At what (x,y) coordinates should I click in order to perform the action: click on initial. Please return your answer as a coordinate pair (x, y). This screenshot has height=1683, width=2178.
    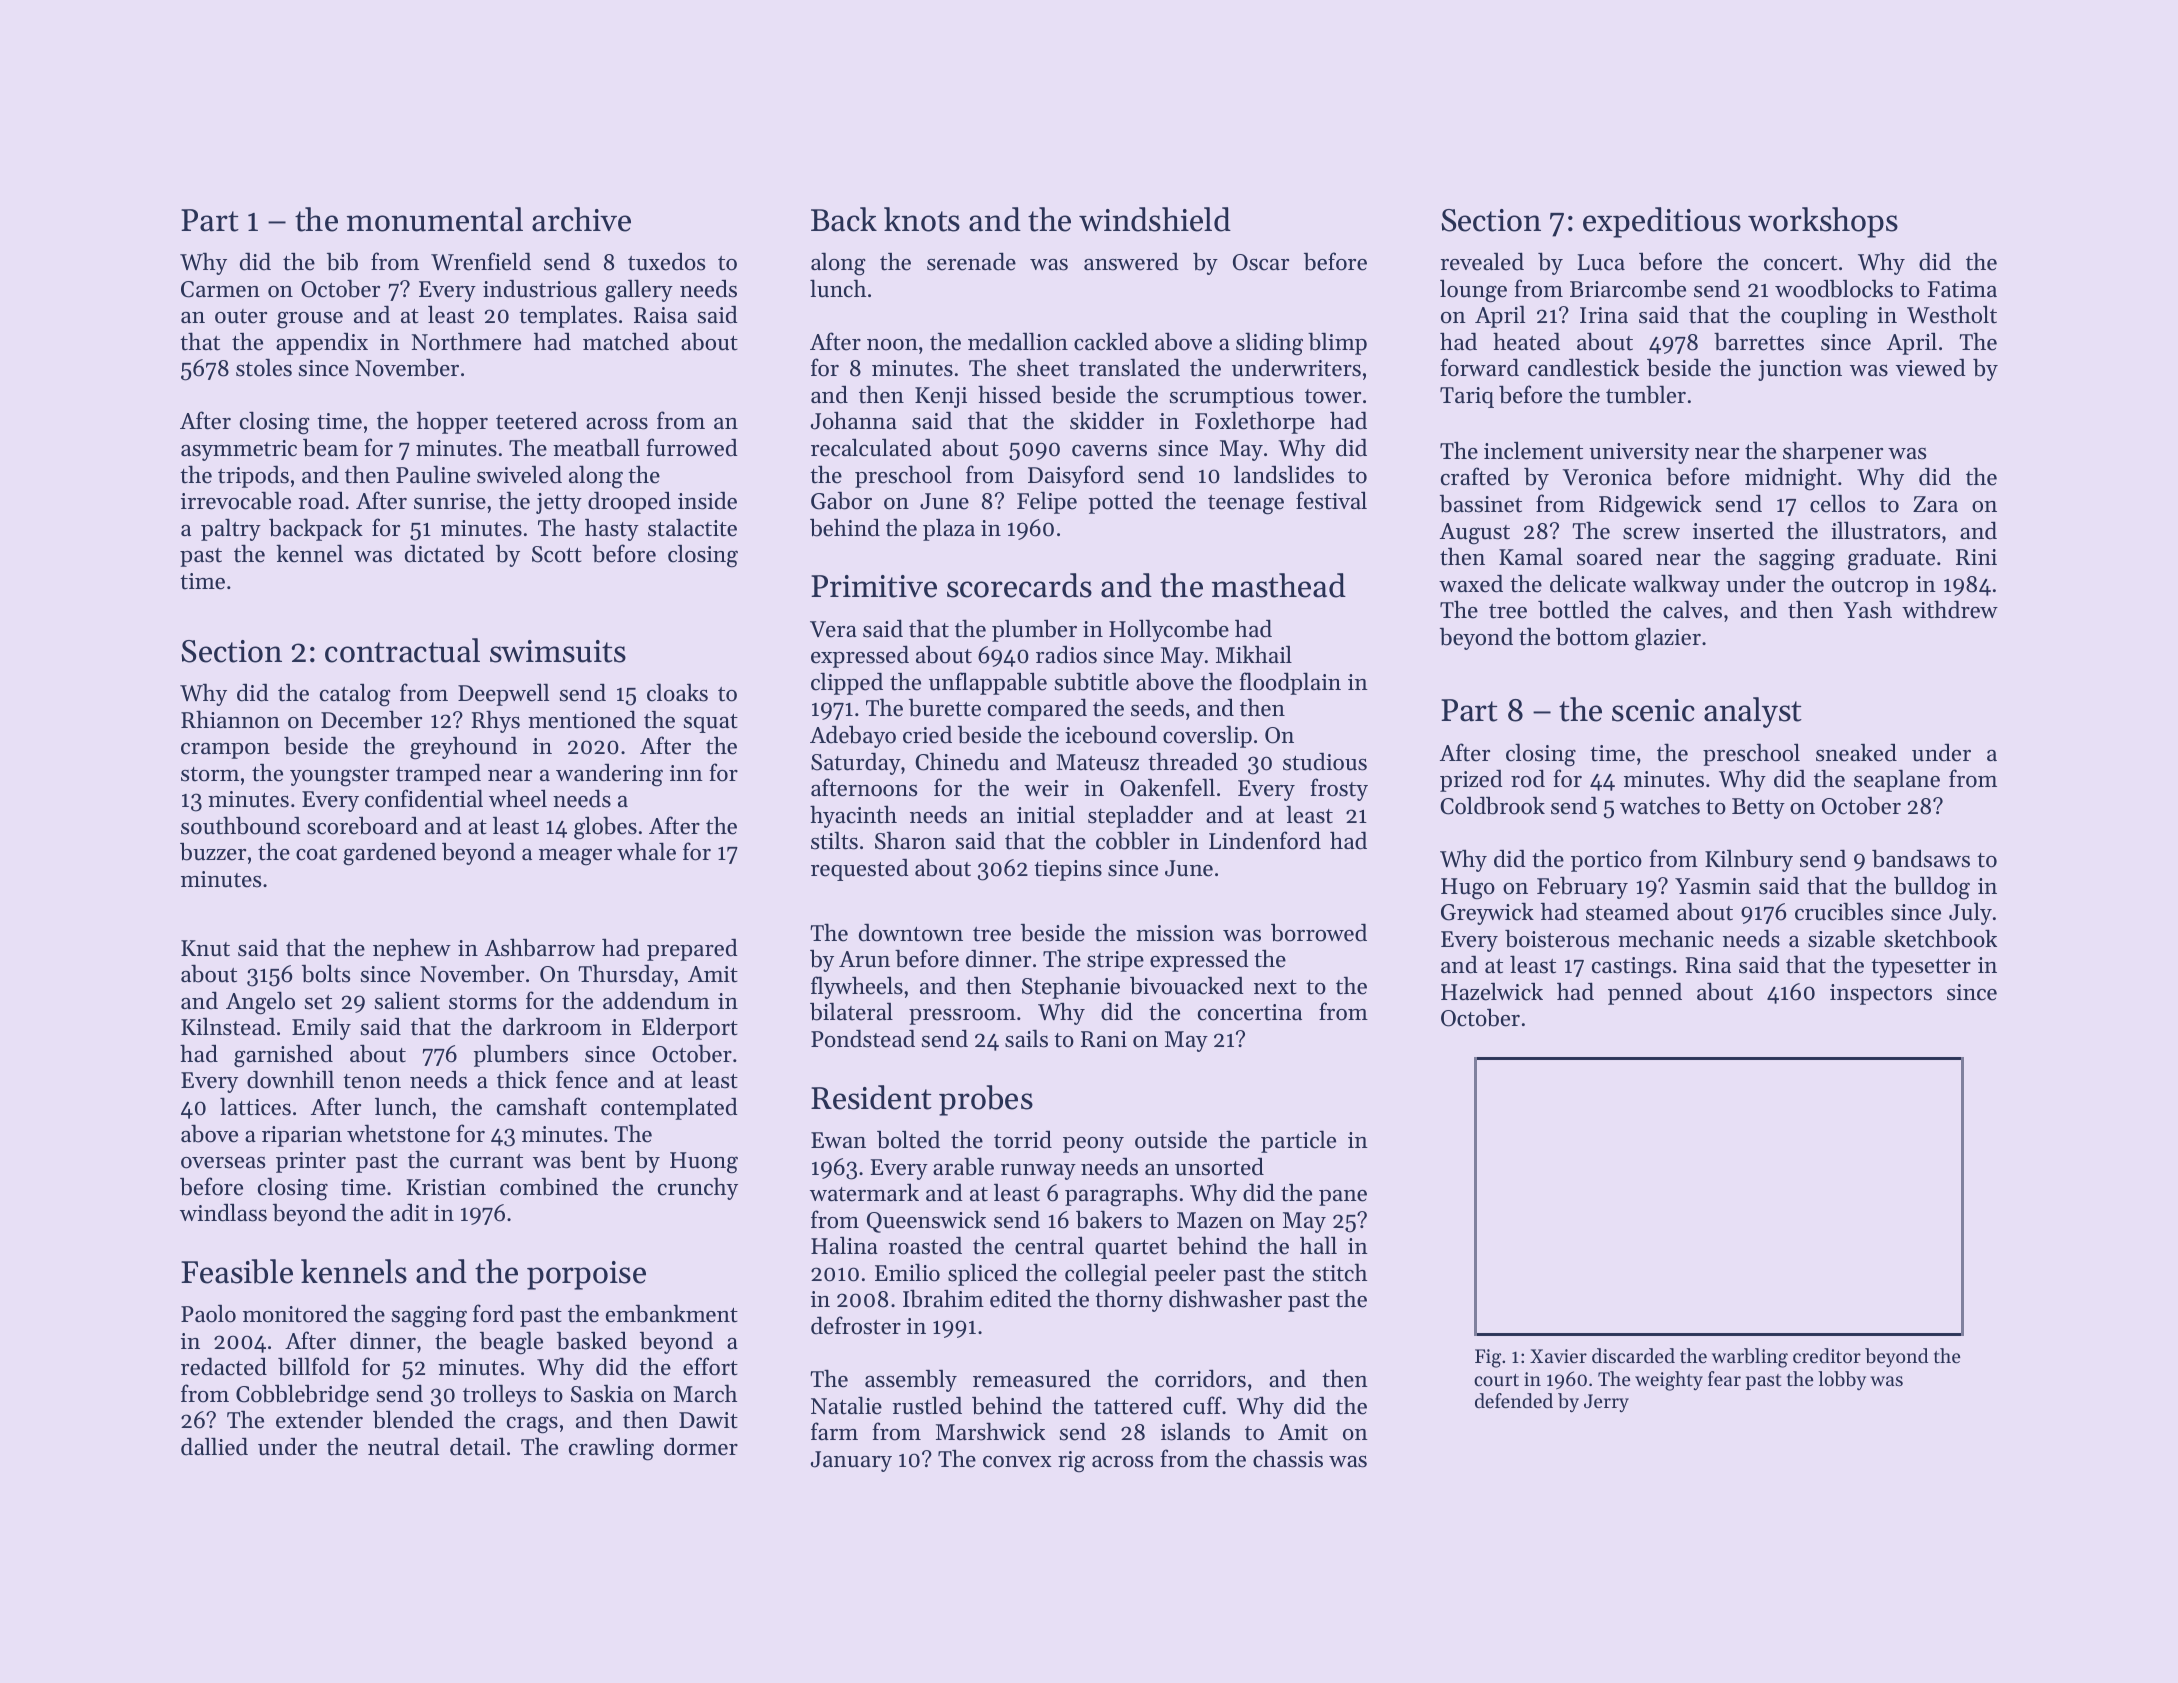
    Looking at the image, I should click on (1046, 814).
